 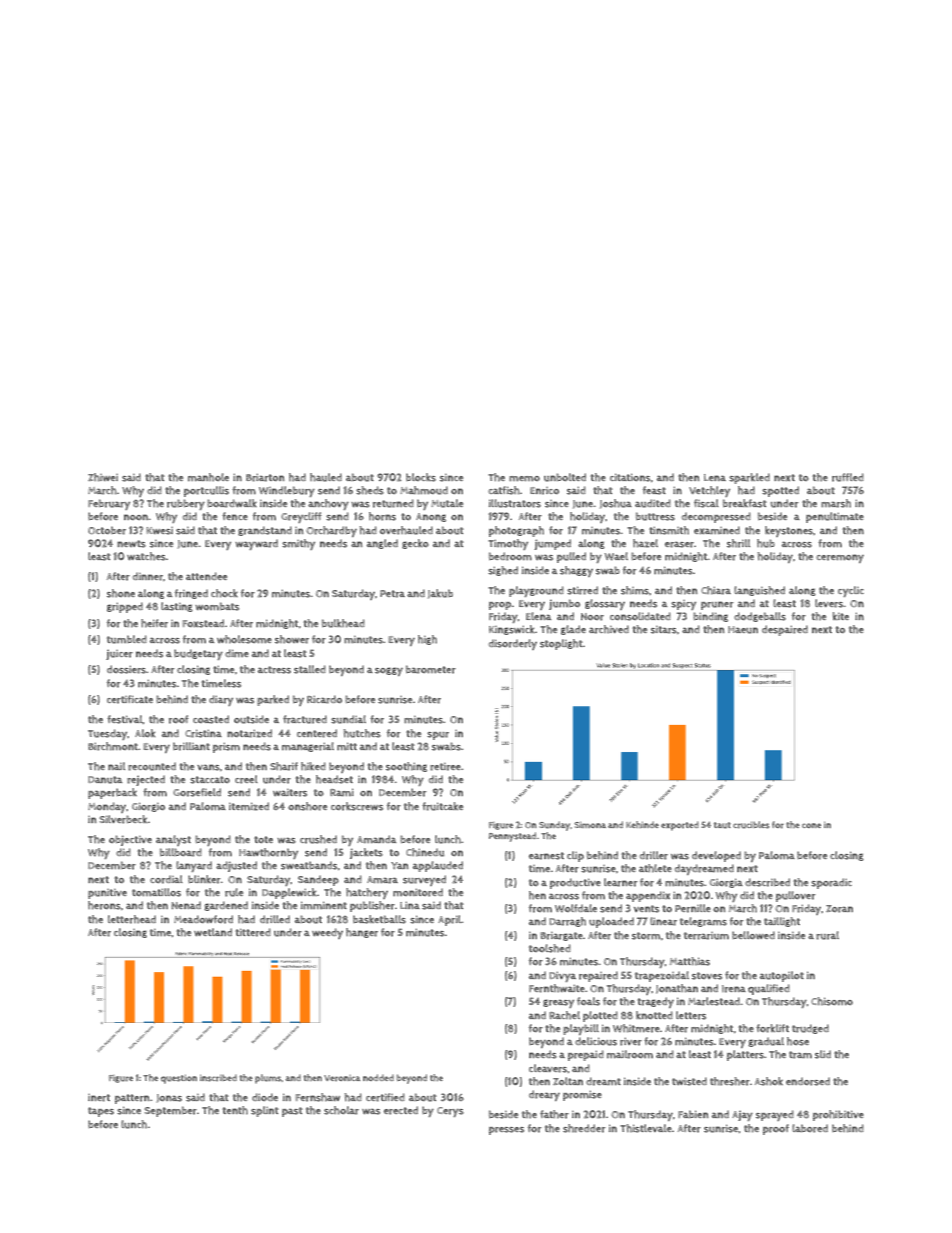 What do you see at coordinates (552, 544) in the page?
I see `jumped` at bounding box center [552, 544].
